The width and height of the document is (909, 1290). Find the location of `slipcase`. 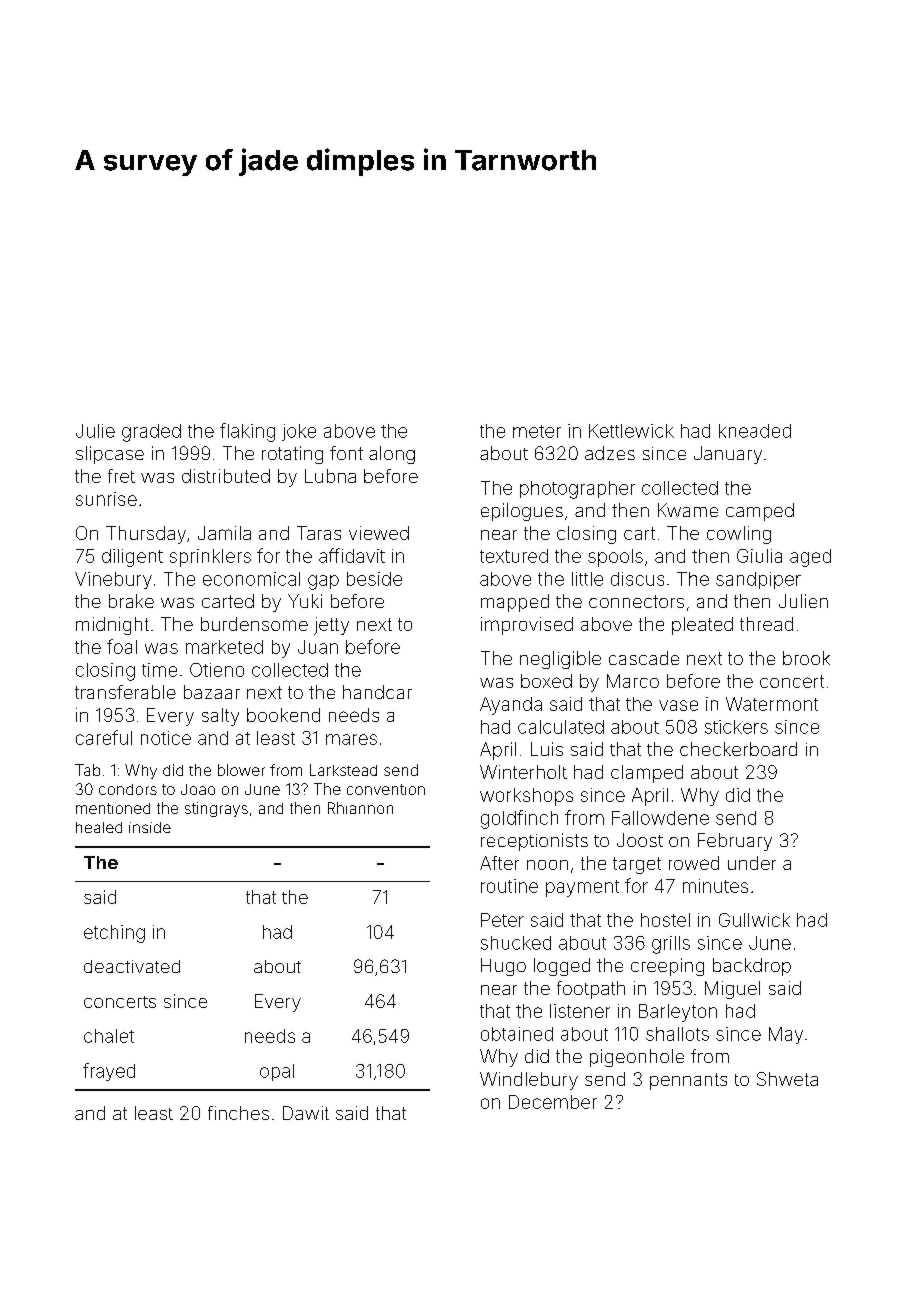

slipcase is located at coordinates (110, 455).
